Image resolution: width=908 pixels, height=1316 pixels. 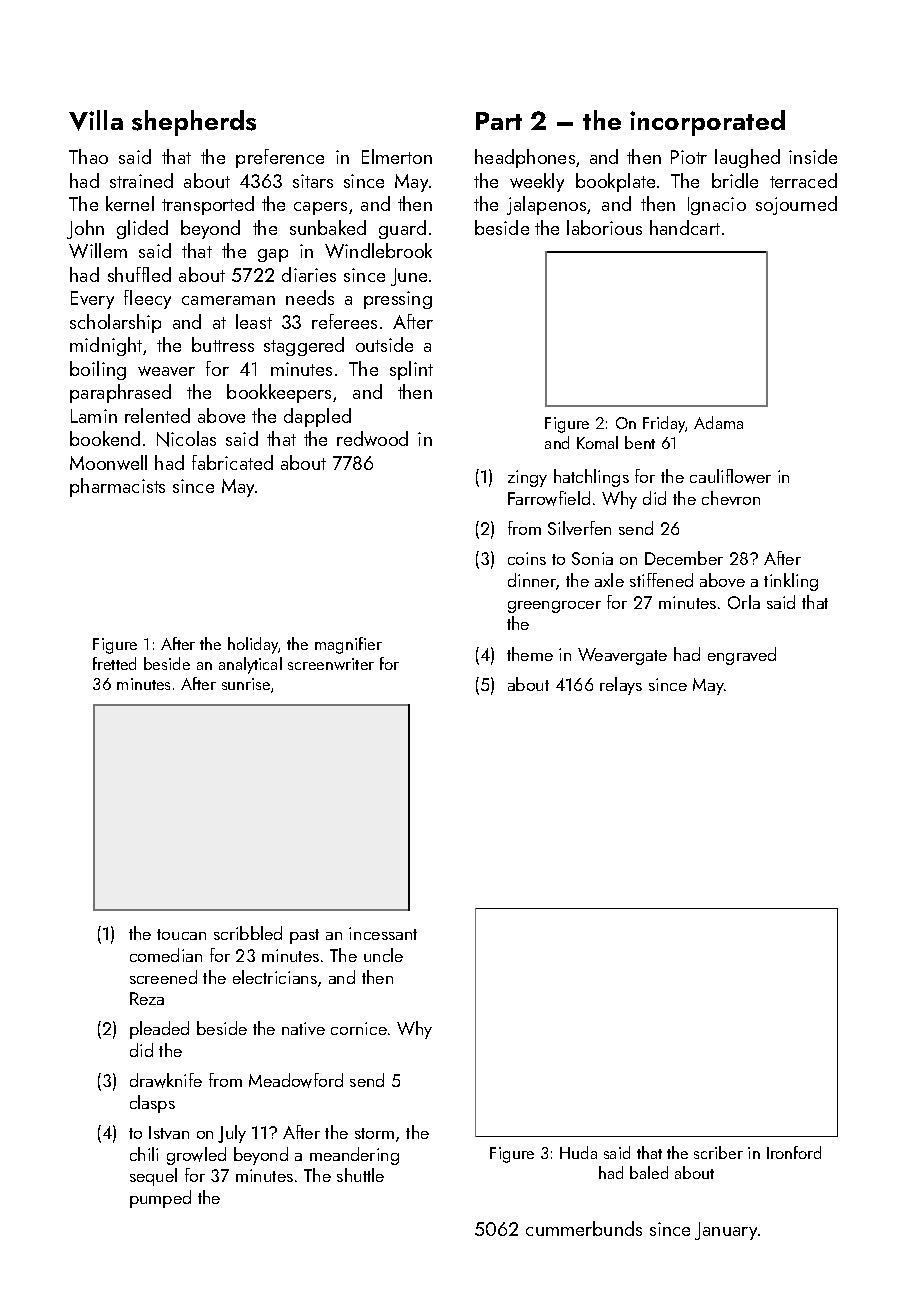 I want to click on referees, so click(x=344, y=321).
